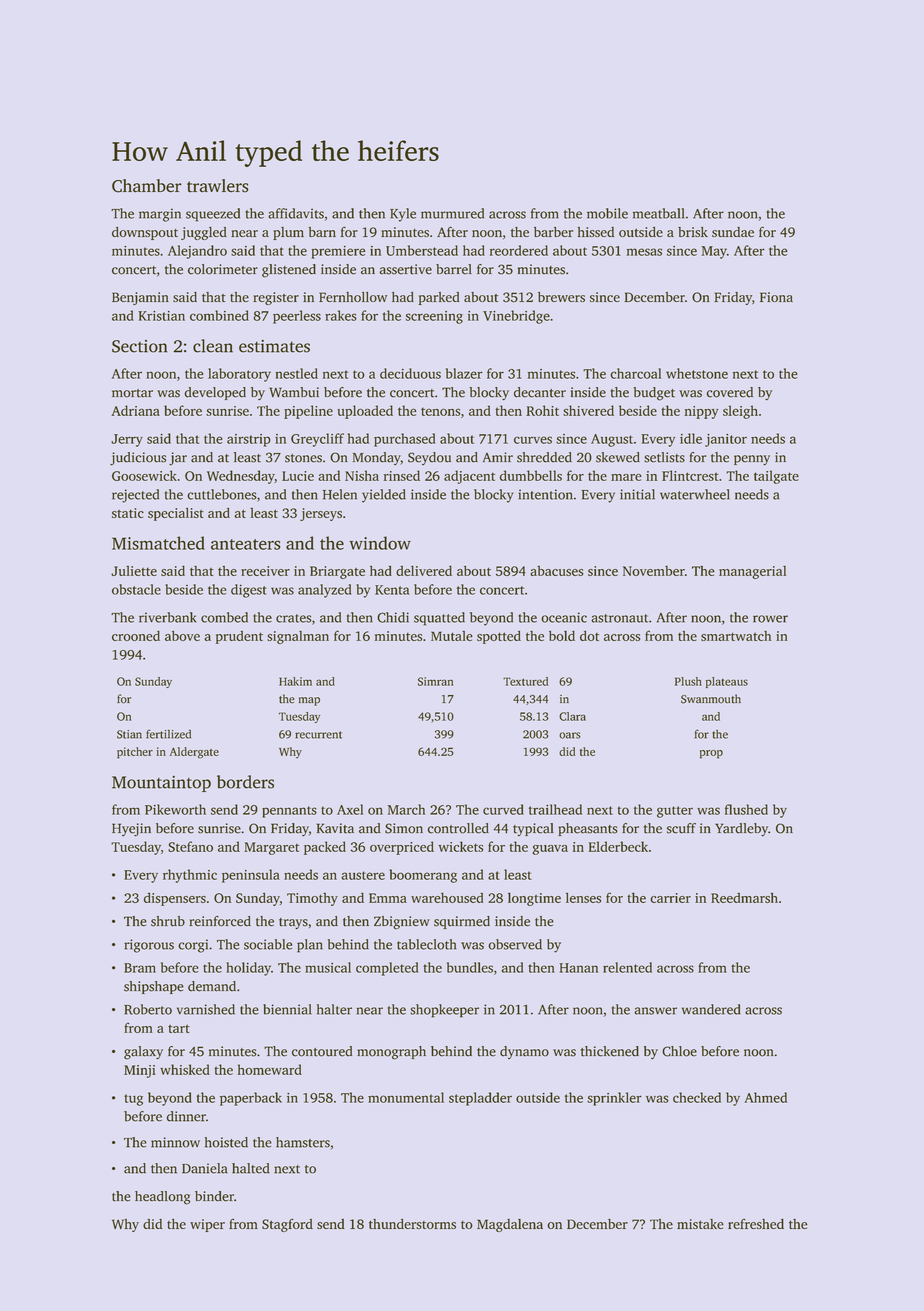 The width and height of the screenshot is (924, 1311). I want to click on mobile, so click(607, 213).
